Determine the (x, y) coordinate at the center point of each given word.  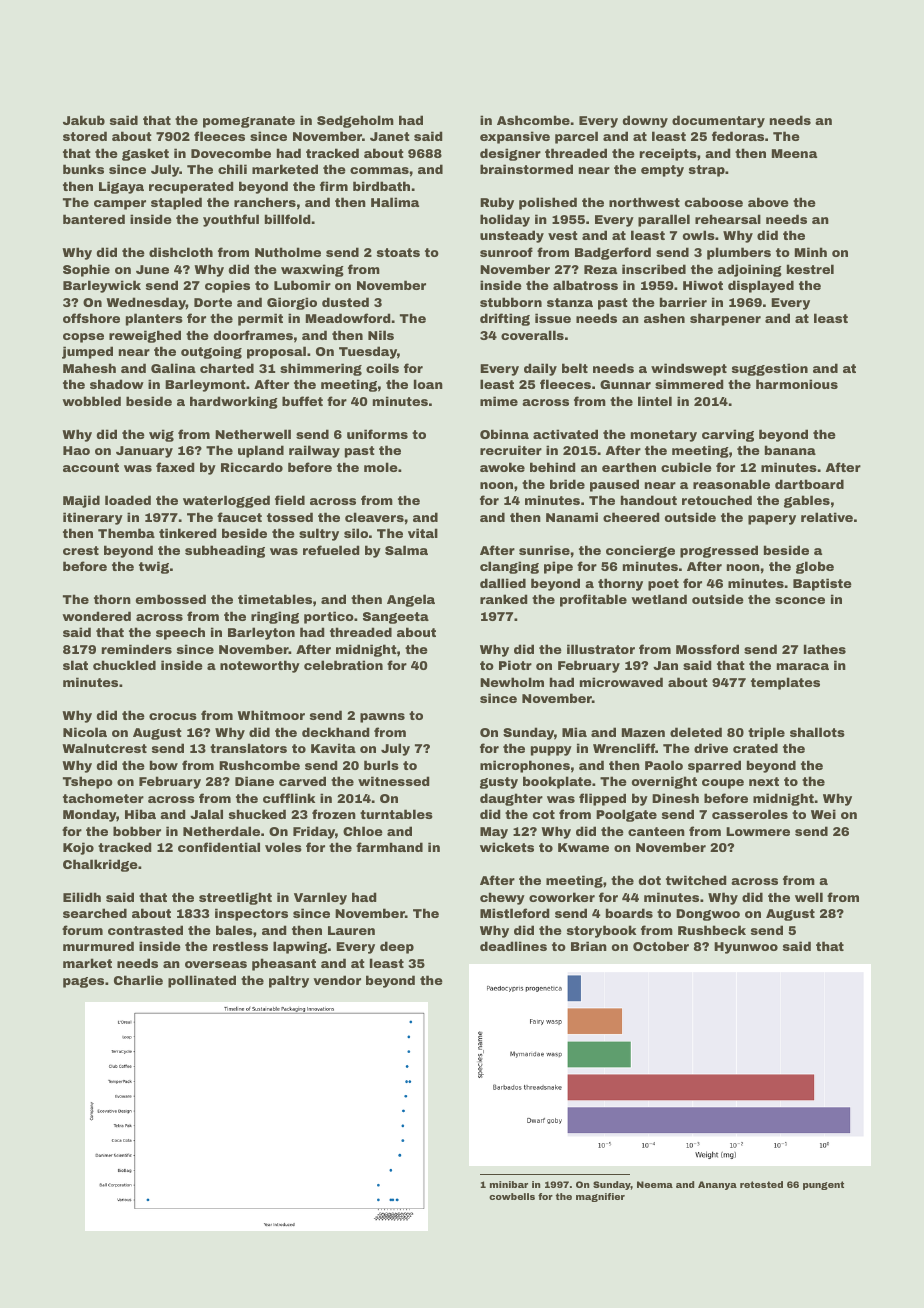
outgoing (211, 352)
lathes (825, 649)
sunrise (544, 550)
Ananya (717, 1185)
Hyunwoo (746, 948)
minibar (509, 1184)
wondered (96, 616)
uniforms (377, 434)
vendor (337, 980)
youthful (231, 220)
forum (82, 930)
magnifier (600, 1197)
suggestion (770, 369)
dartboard (809, 484)
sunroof (506, 252)
